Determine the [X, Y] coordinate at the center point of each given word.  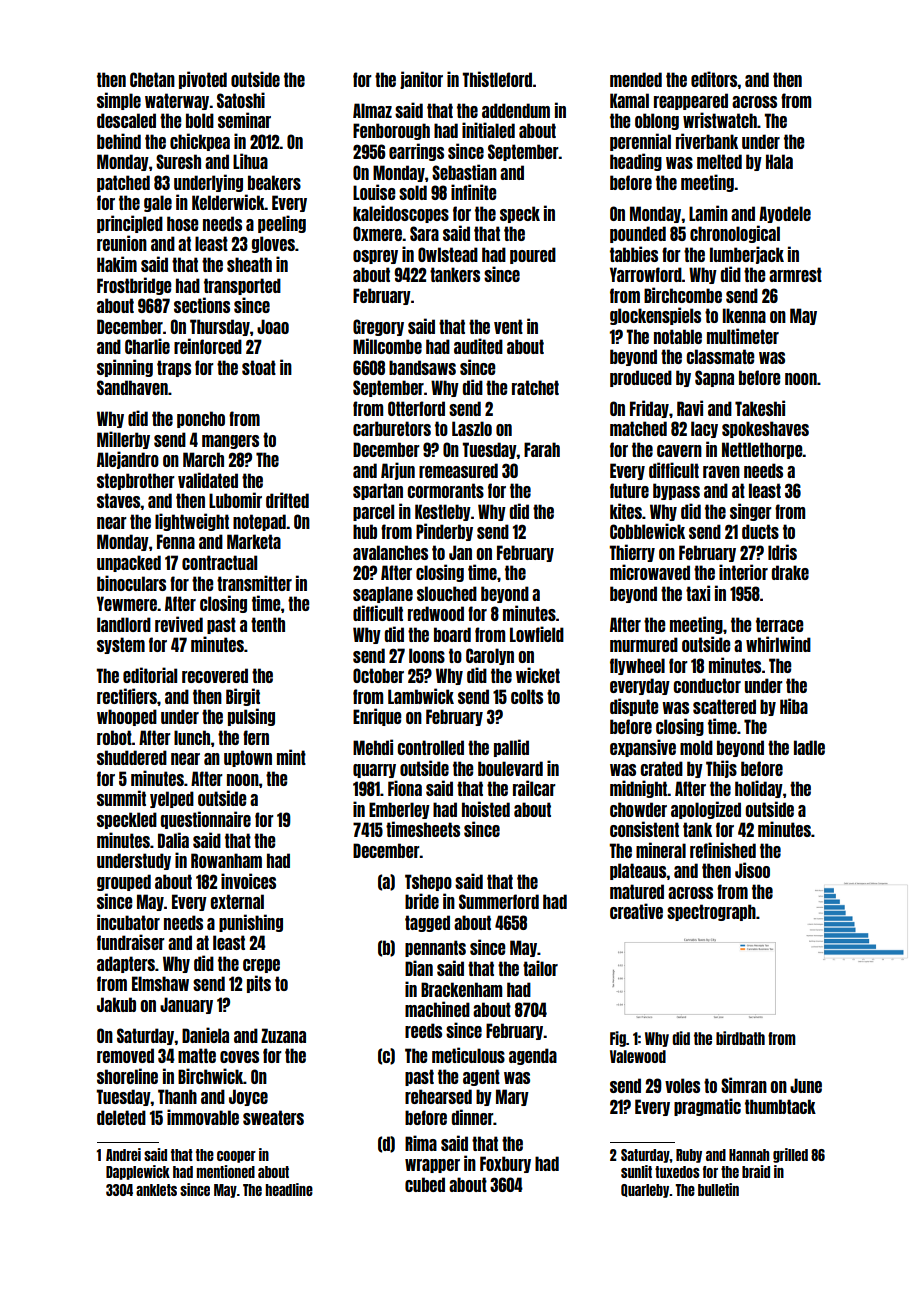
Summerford [499, 901]
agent [481, 1077]
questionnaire [205, 820]
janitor [421, 80]
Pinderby [444, 532]
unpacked [129, 563]
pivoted [203, 80]
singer [751, 512]
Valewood [638, 1056]
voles [682, 1085]
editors [714, 79]
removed [125, 1055]
